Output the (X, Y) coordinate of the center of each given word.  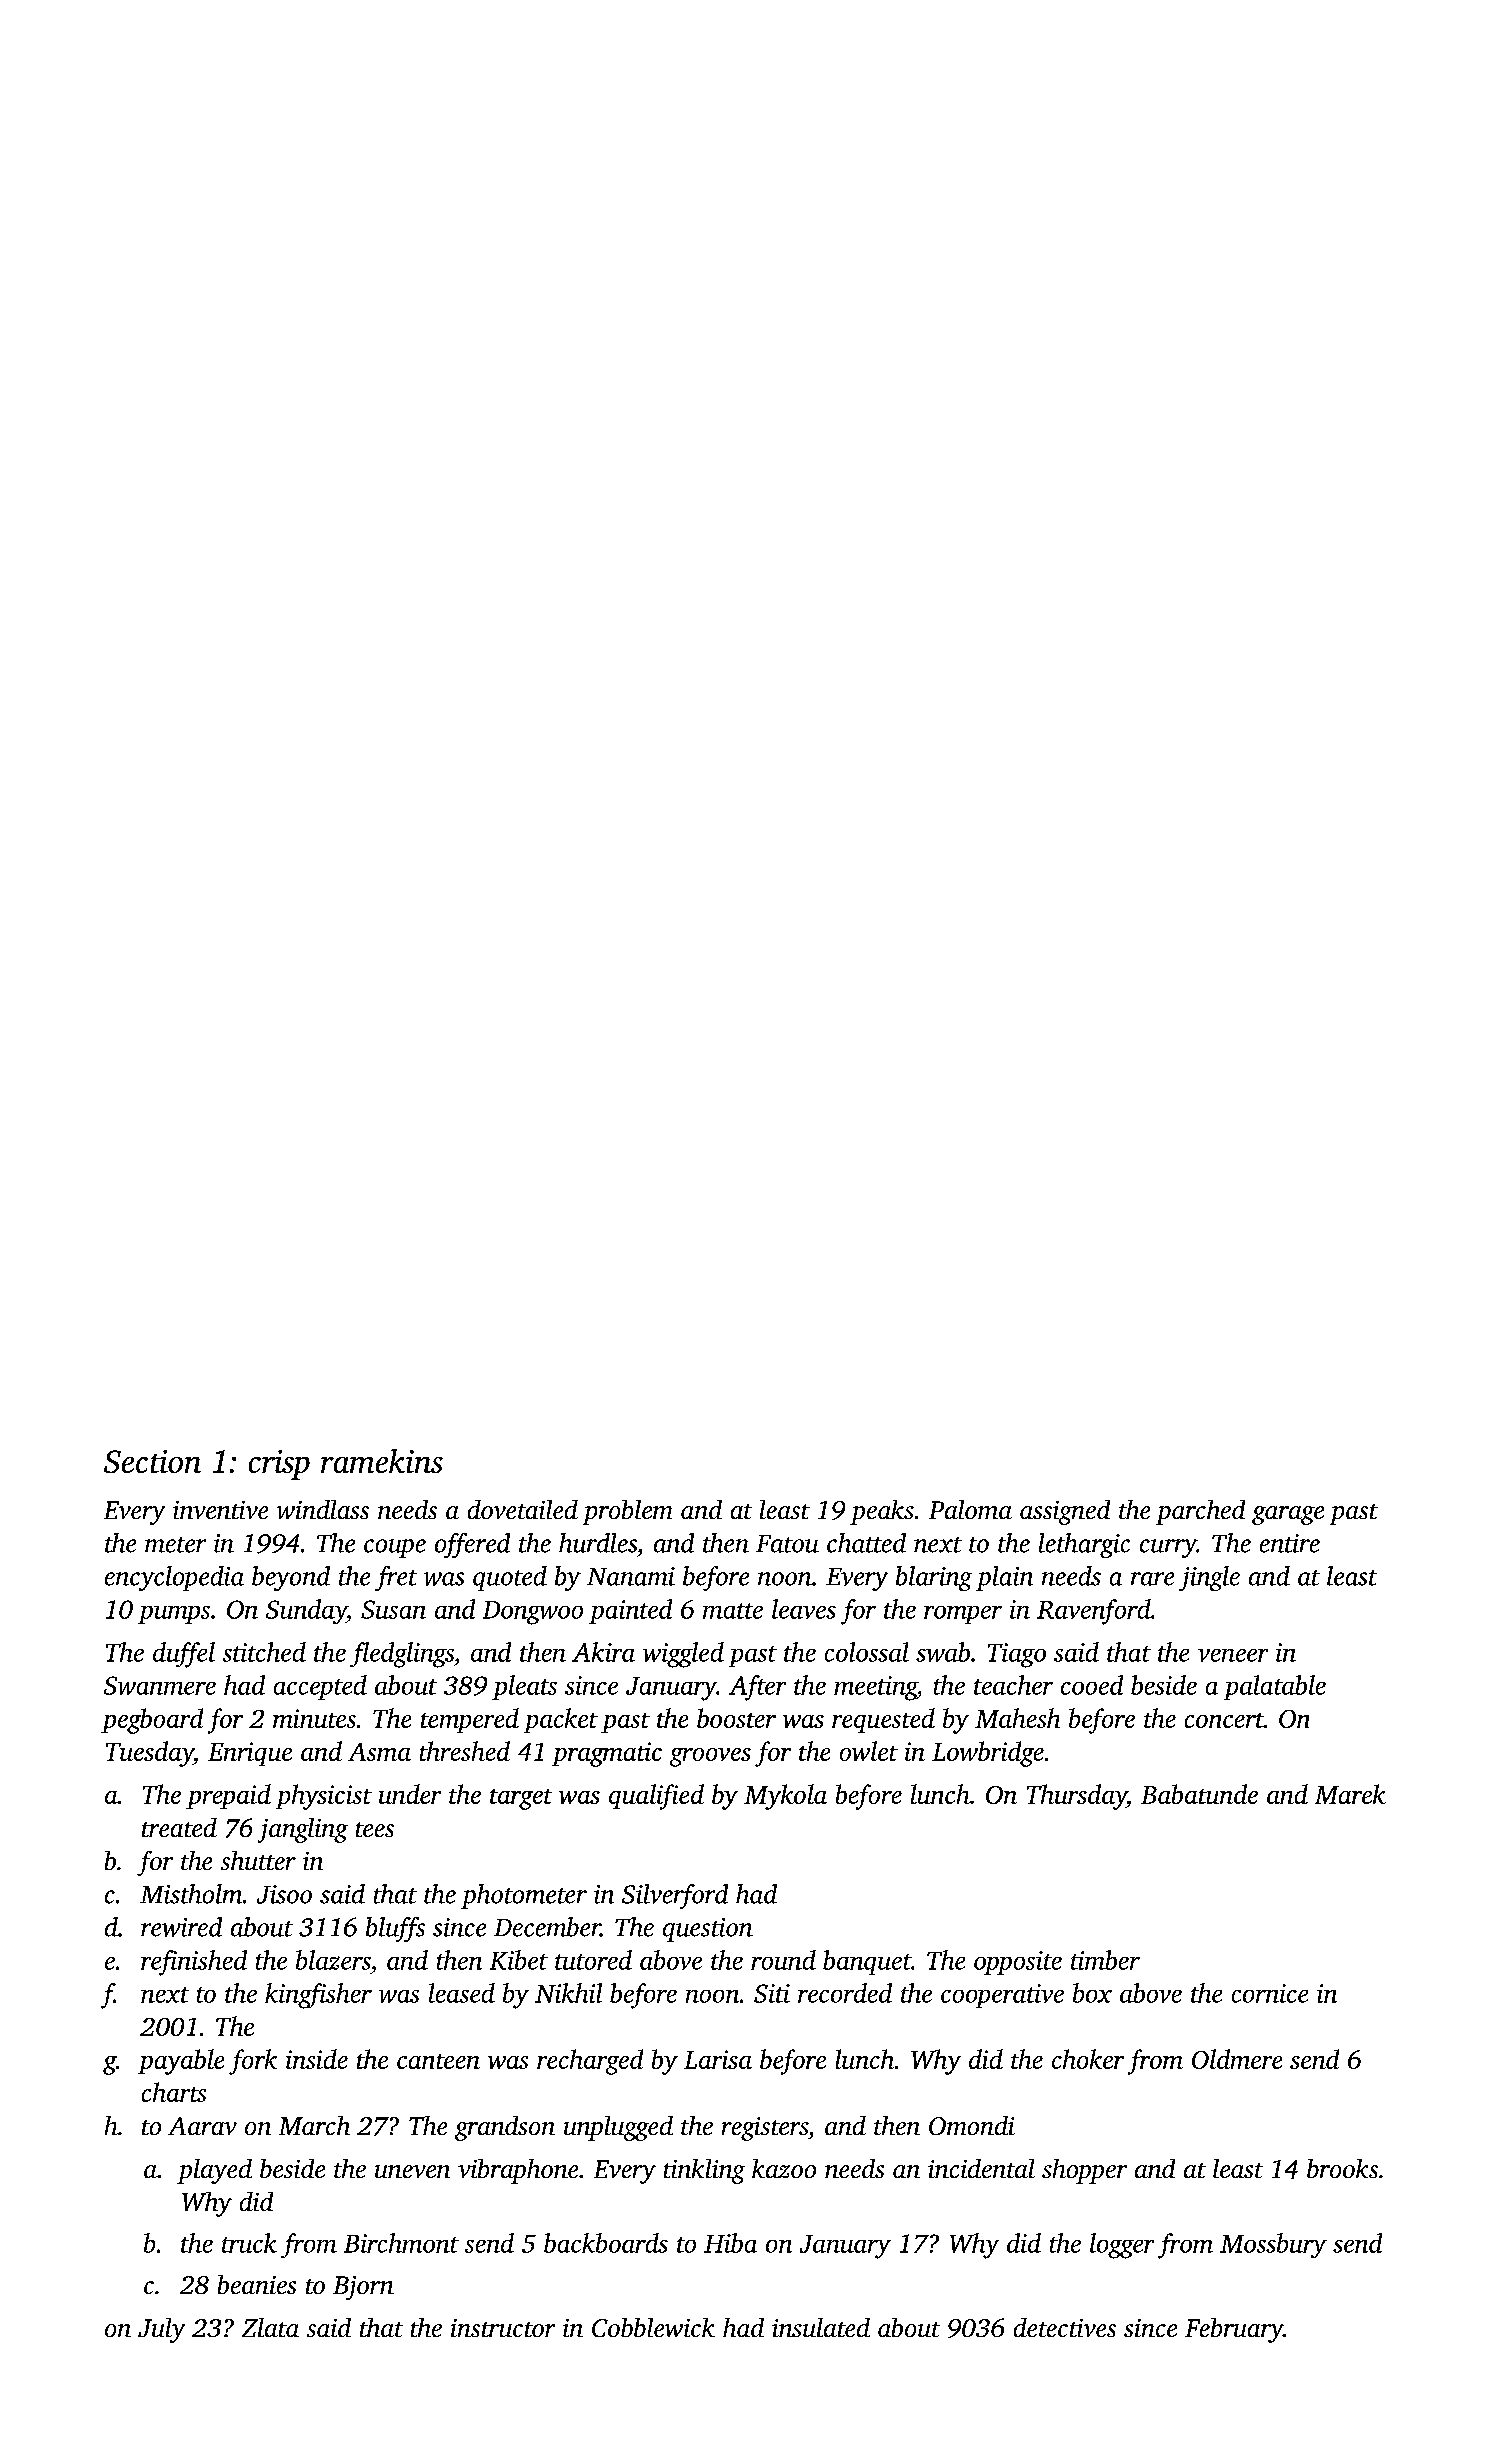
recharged (590, 2062)
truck (249, 2243)
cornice (1270, 1993)
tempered (470, 1720)
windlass (323, 1509)
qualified (656, 1797)
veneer (1233, 1655)
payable (181, 2062)
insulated (821, 2327)
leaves (804, 1609)
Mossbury (1273, 2245)
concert (1224, 1720)
